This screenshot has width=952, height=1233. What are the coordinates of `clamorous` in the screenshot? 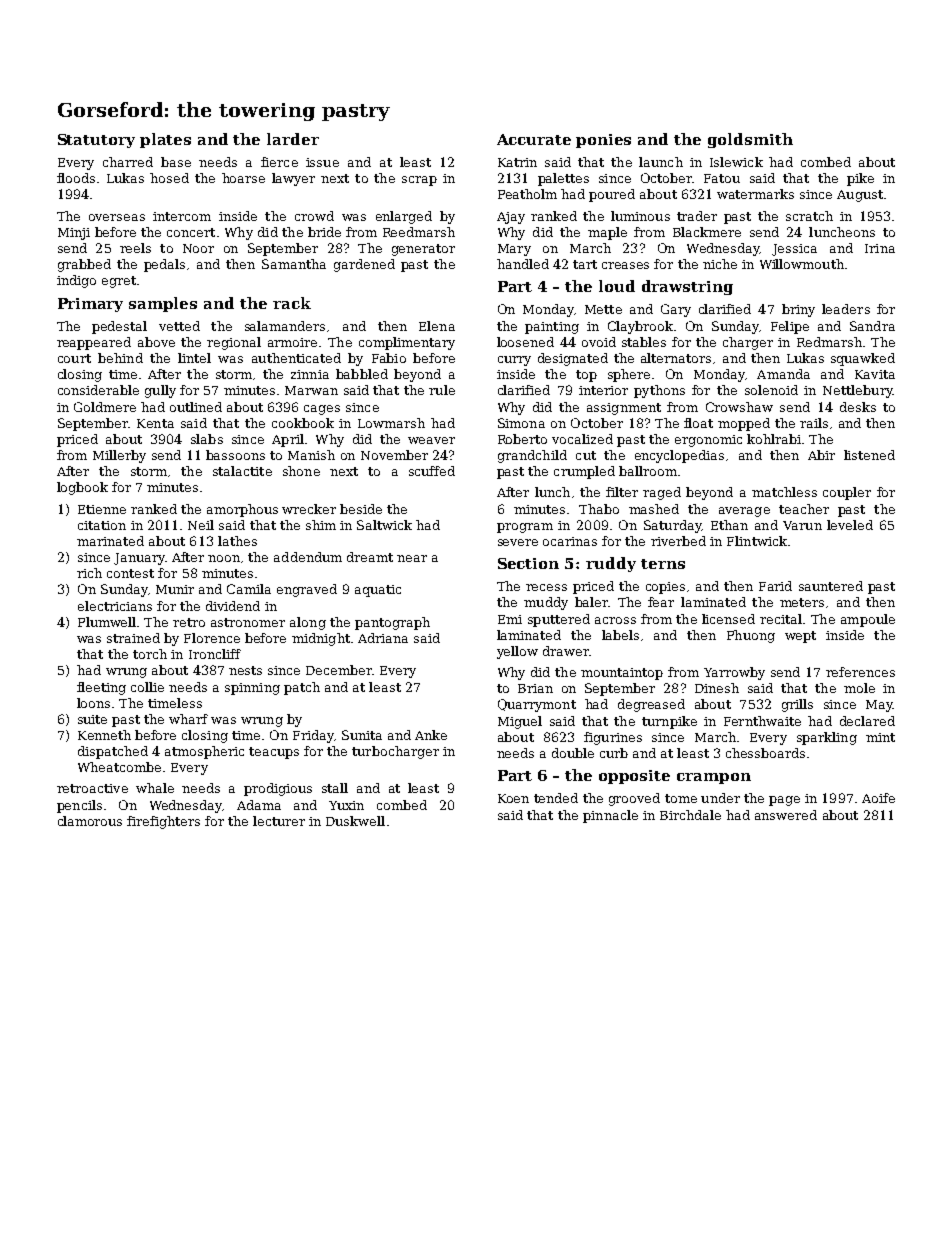 It's located at (90, 821).
